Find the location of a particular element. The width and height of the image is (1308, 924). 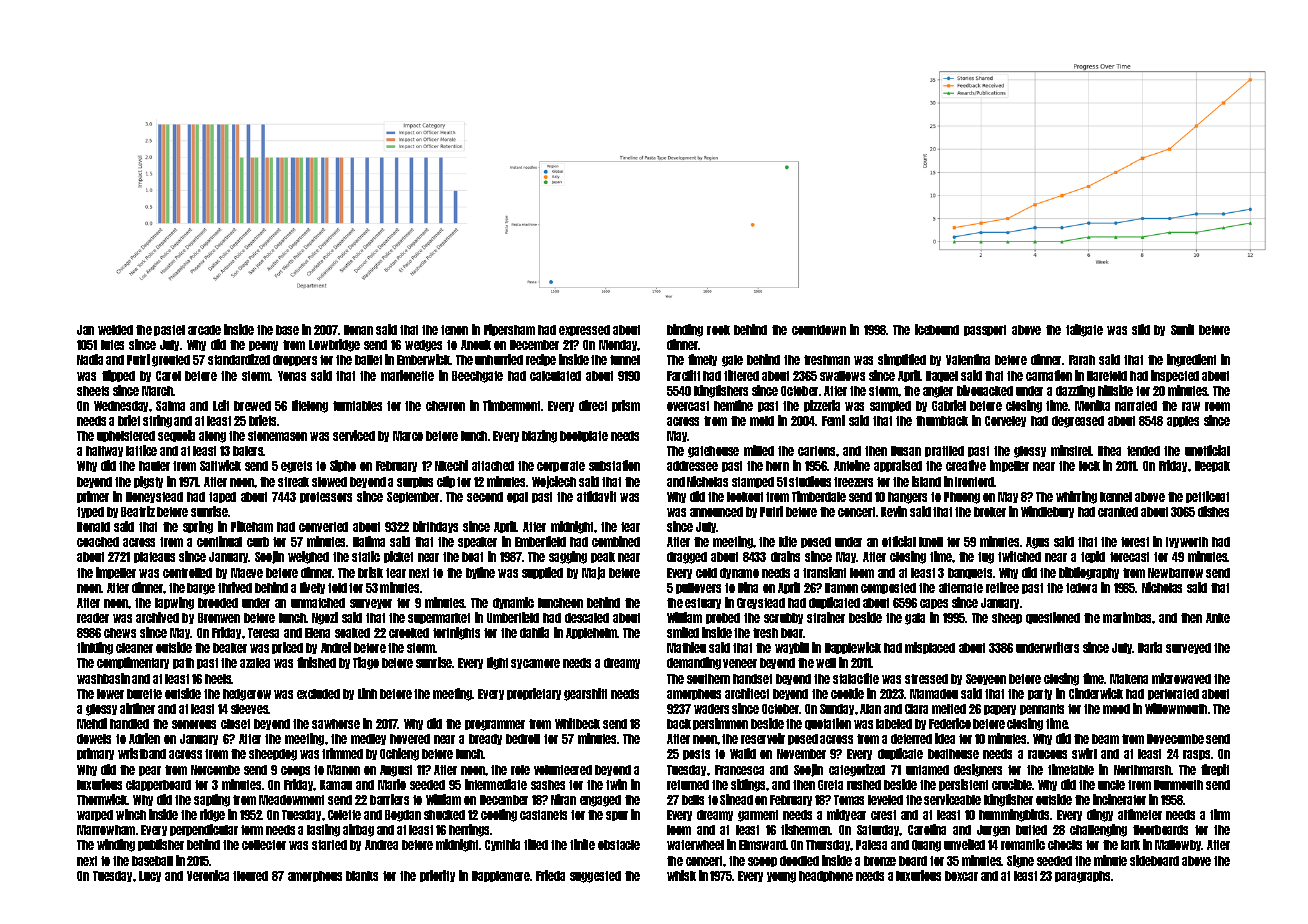

suggested is located at coordinates (595, 877).
